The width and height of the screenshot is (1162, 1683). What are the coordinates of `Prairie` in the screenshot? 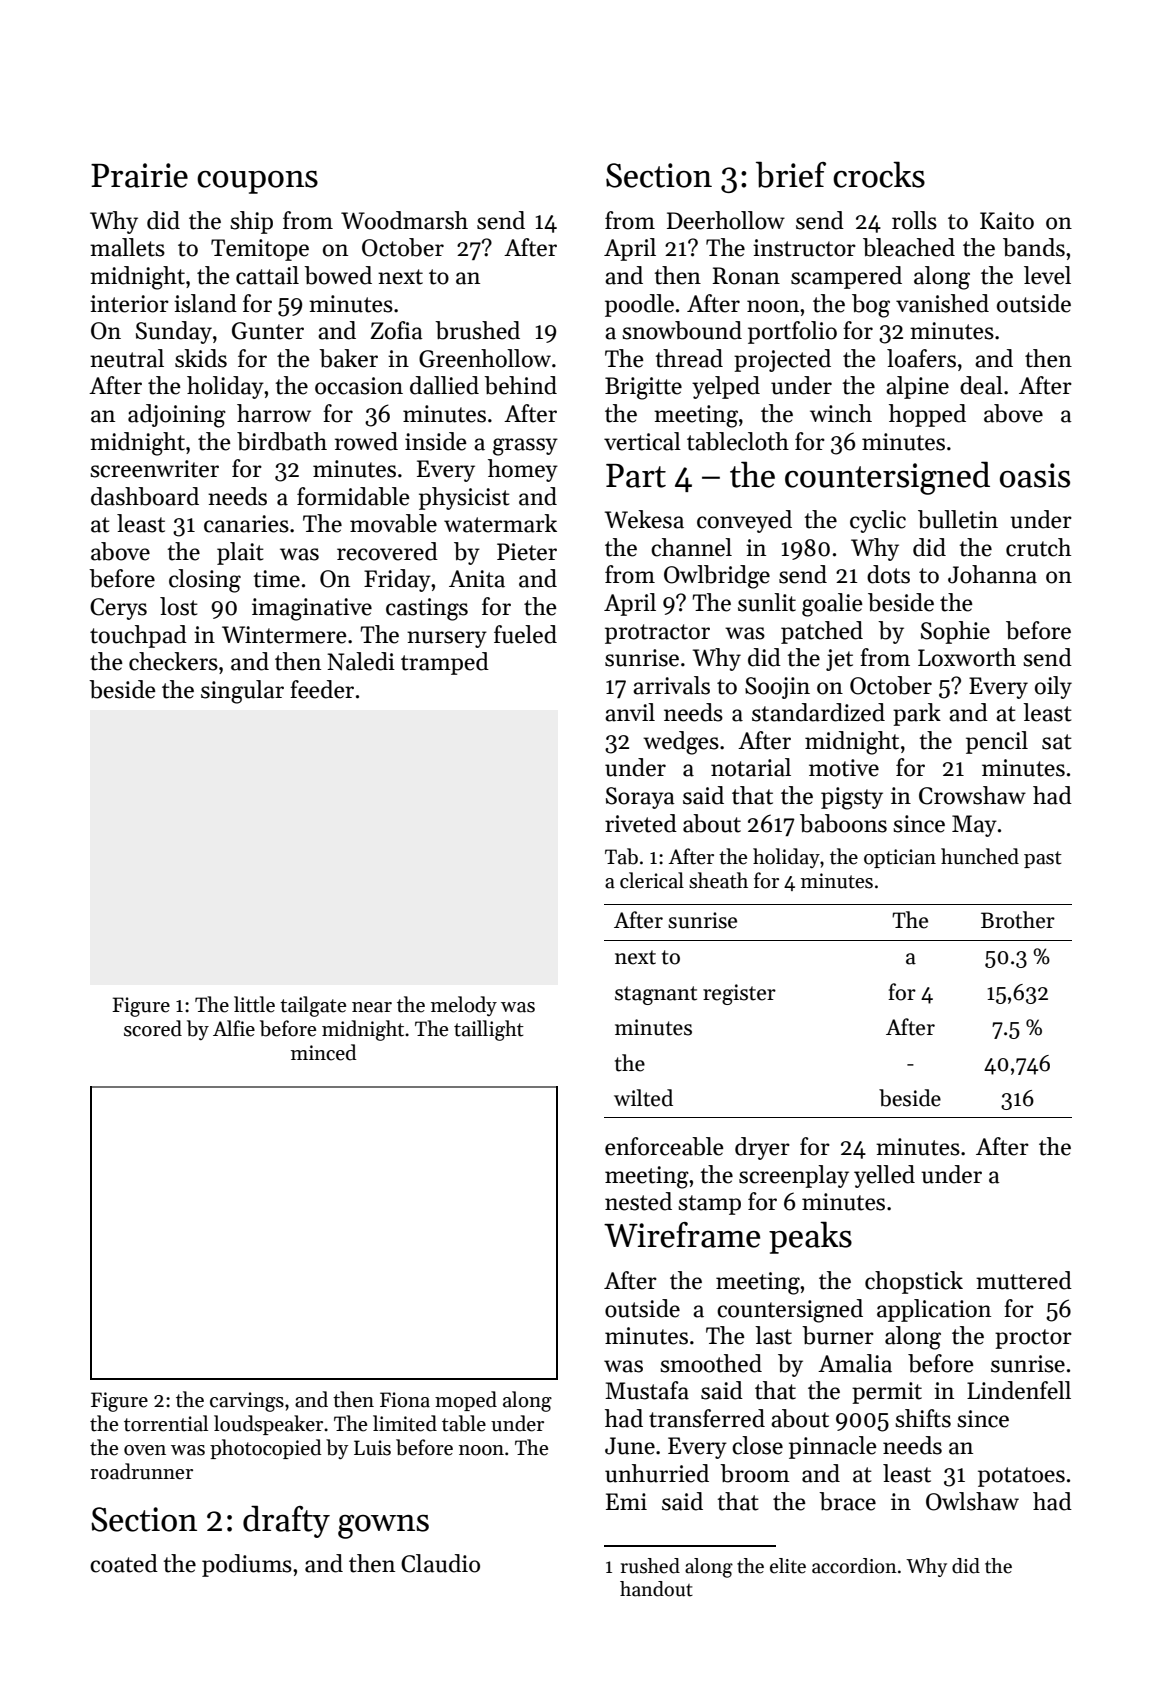 It's located at (139, 175).
